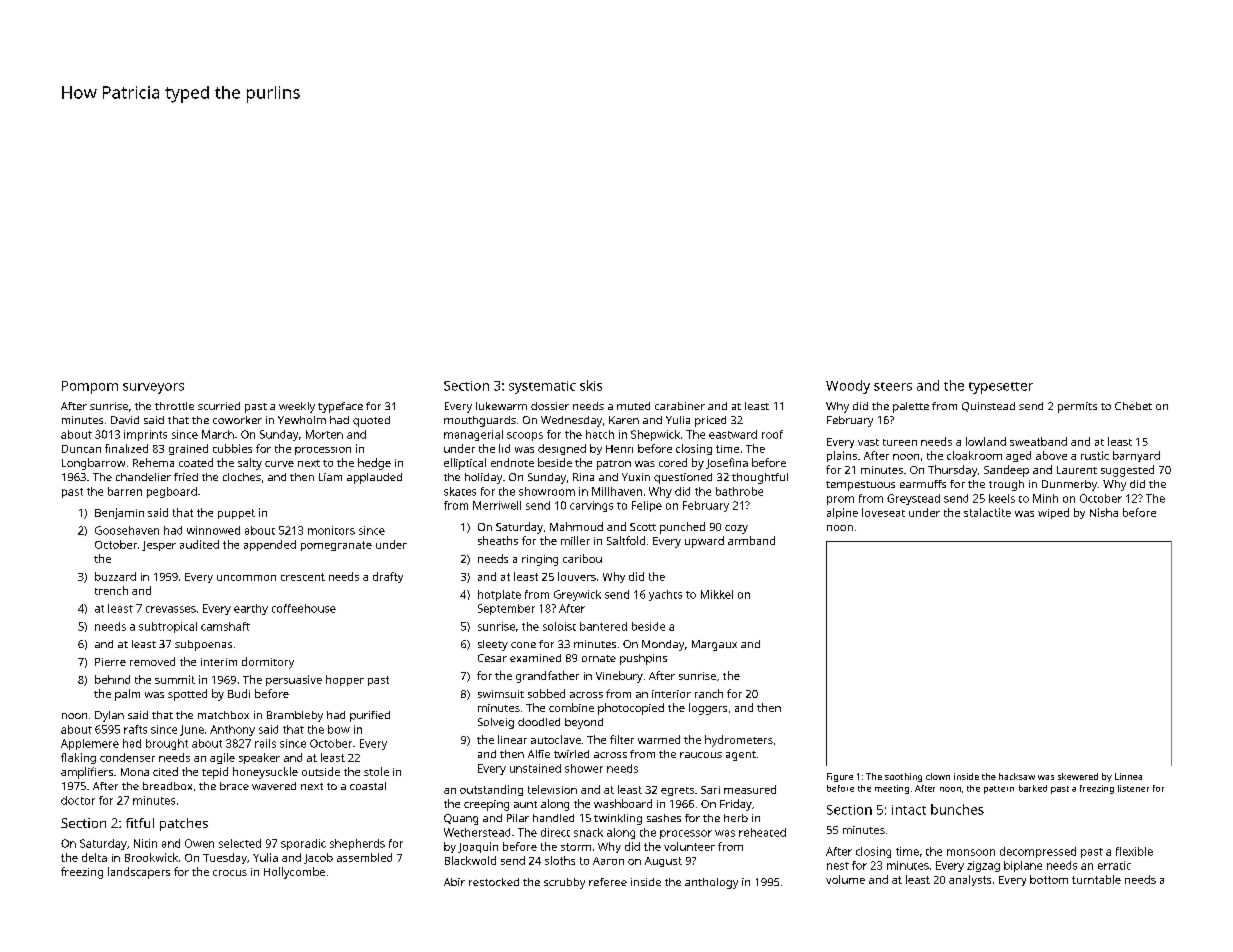 The image size is (1233, 952). Describe the element at coordinates (230, 873) in the image. I see `crocus` at that location.
